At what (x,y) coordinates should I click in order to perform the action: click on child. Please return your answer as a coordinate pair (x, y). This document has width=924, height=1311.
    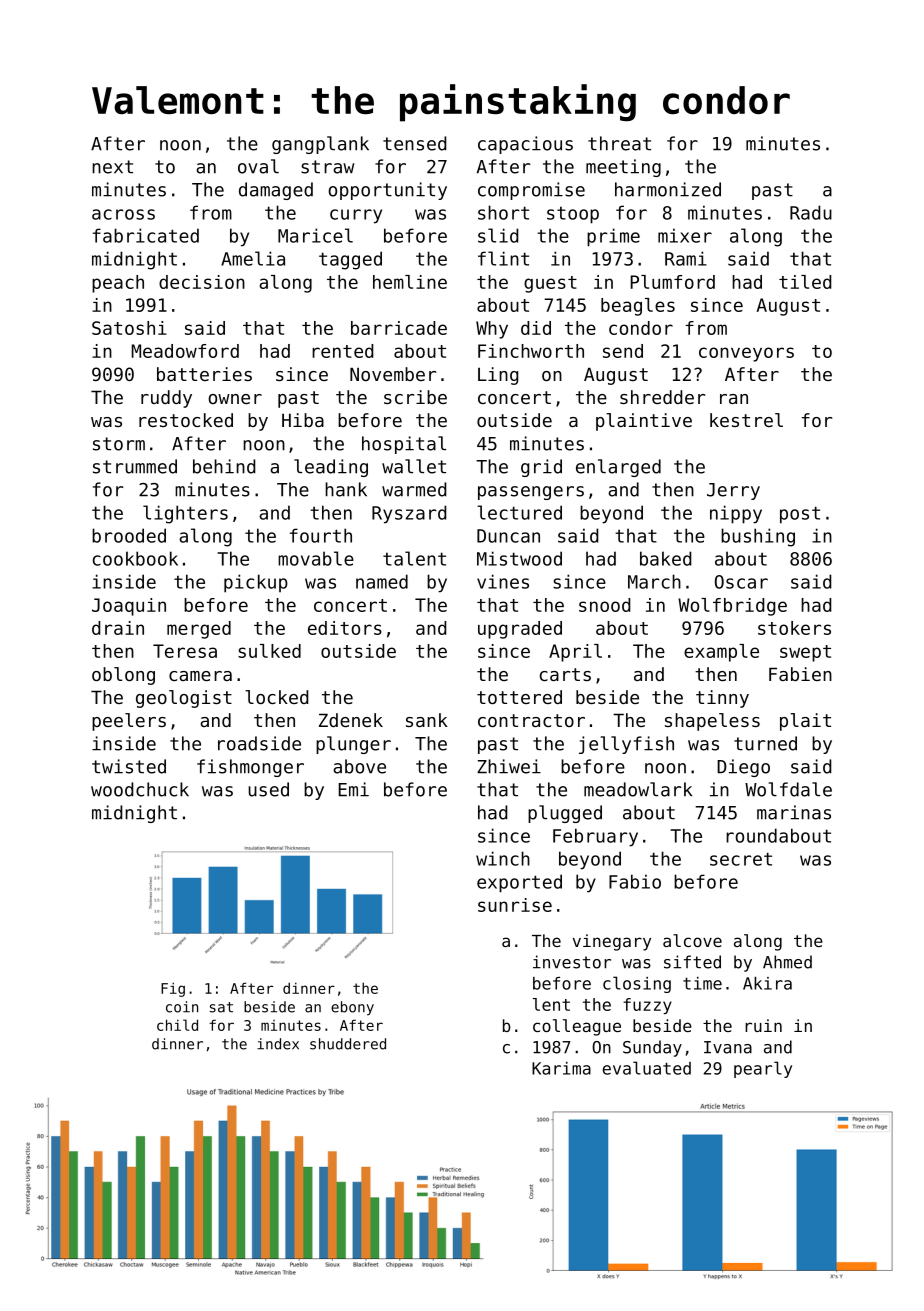
    Looking at the image, I should click on (177, 1025).
